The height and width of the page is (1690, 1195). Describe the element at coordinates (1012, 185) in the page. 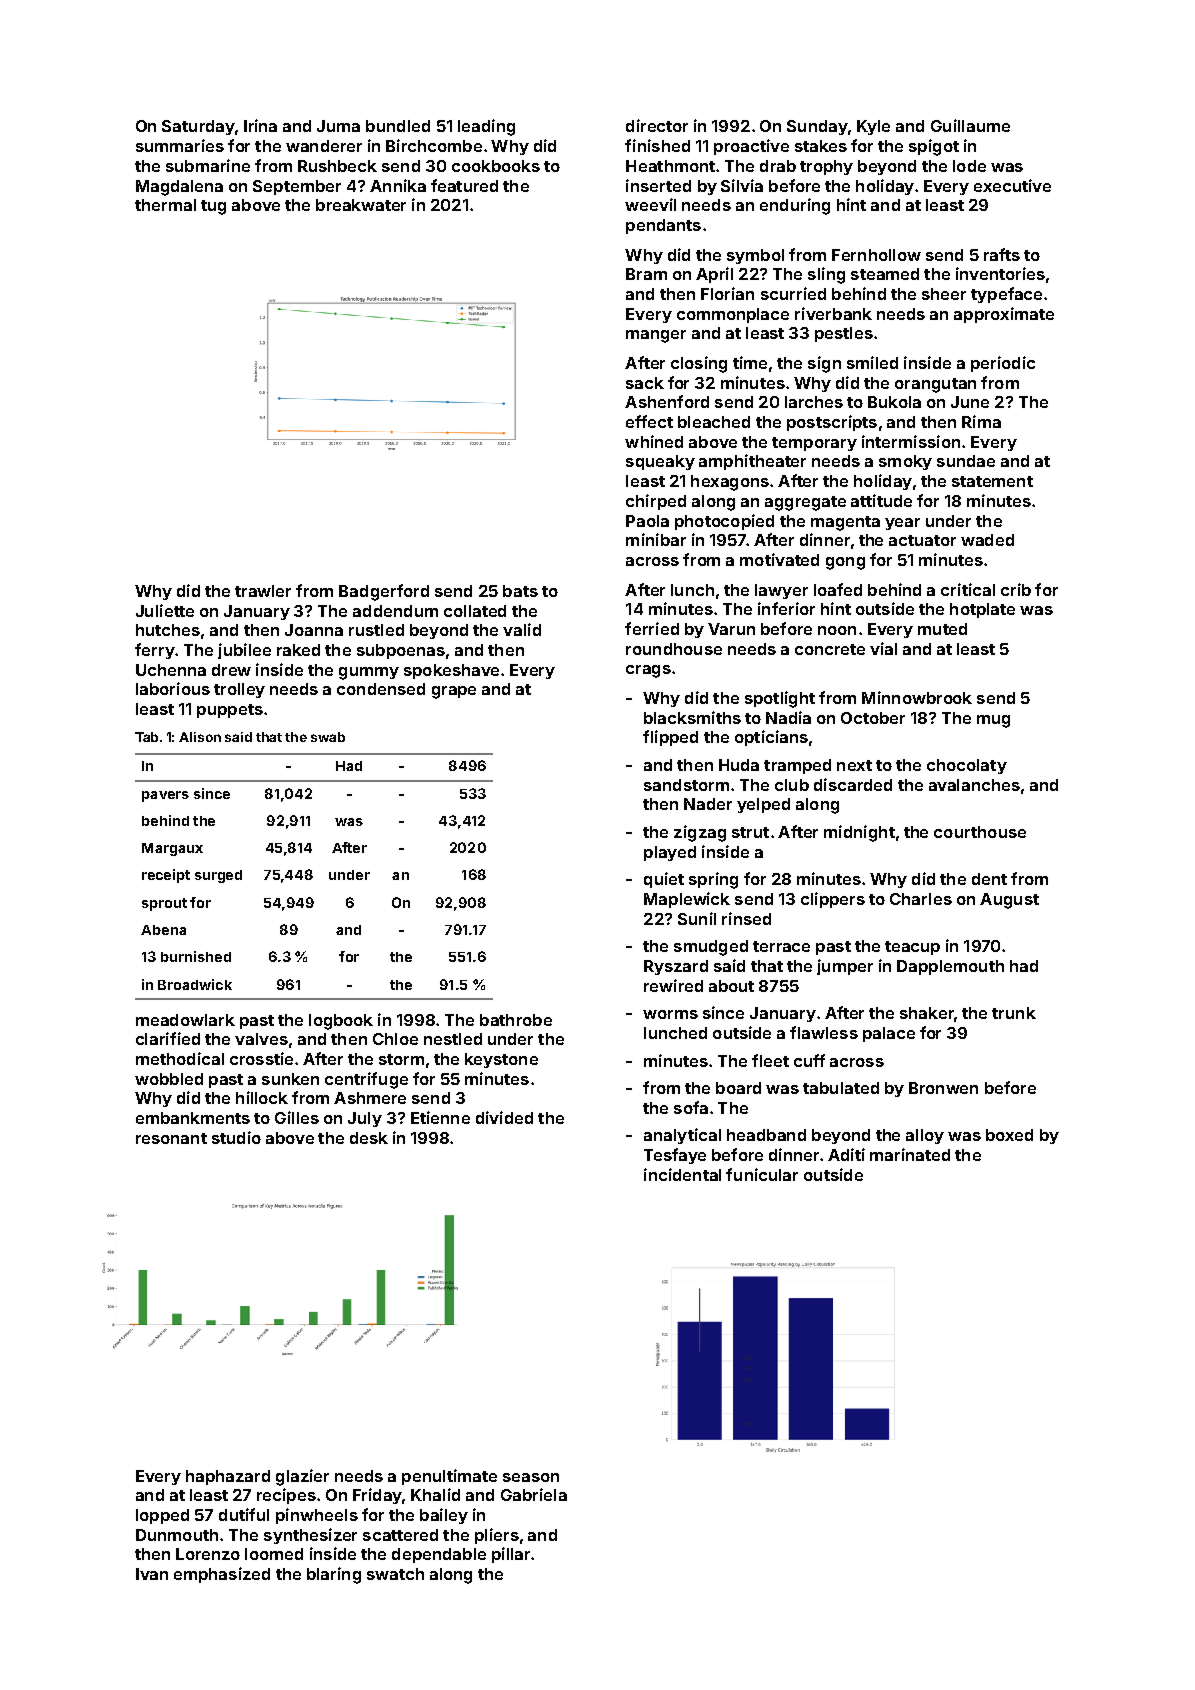

I see `executive` at that location.
